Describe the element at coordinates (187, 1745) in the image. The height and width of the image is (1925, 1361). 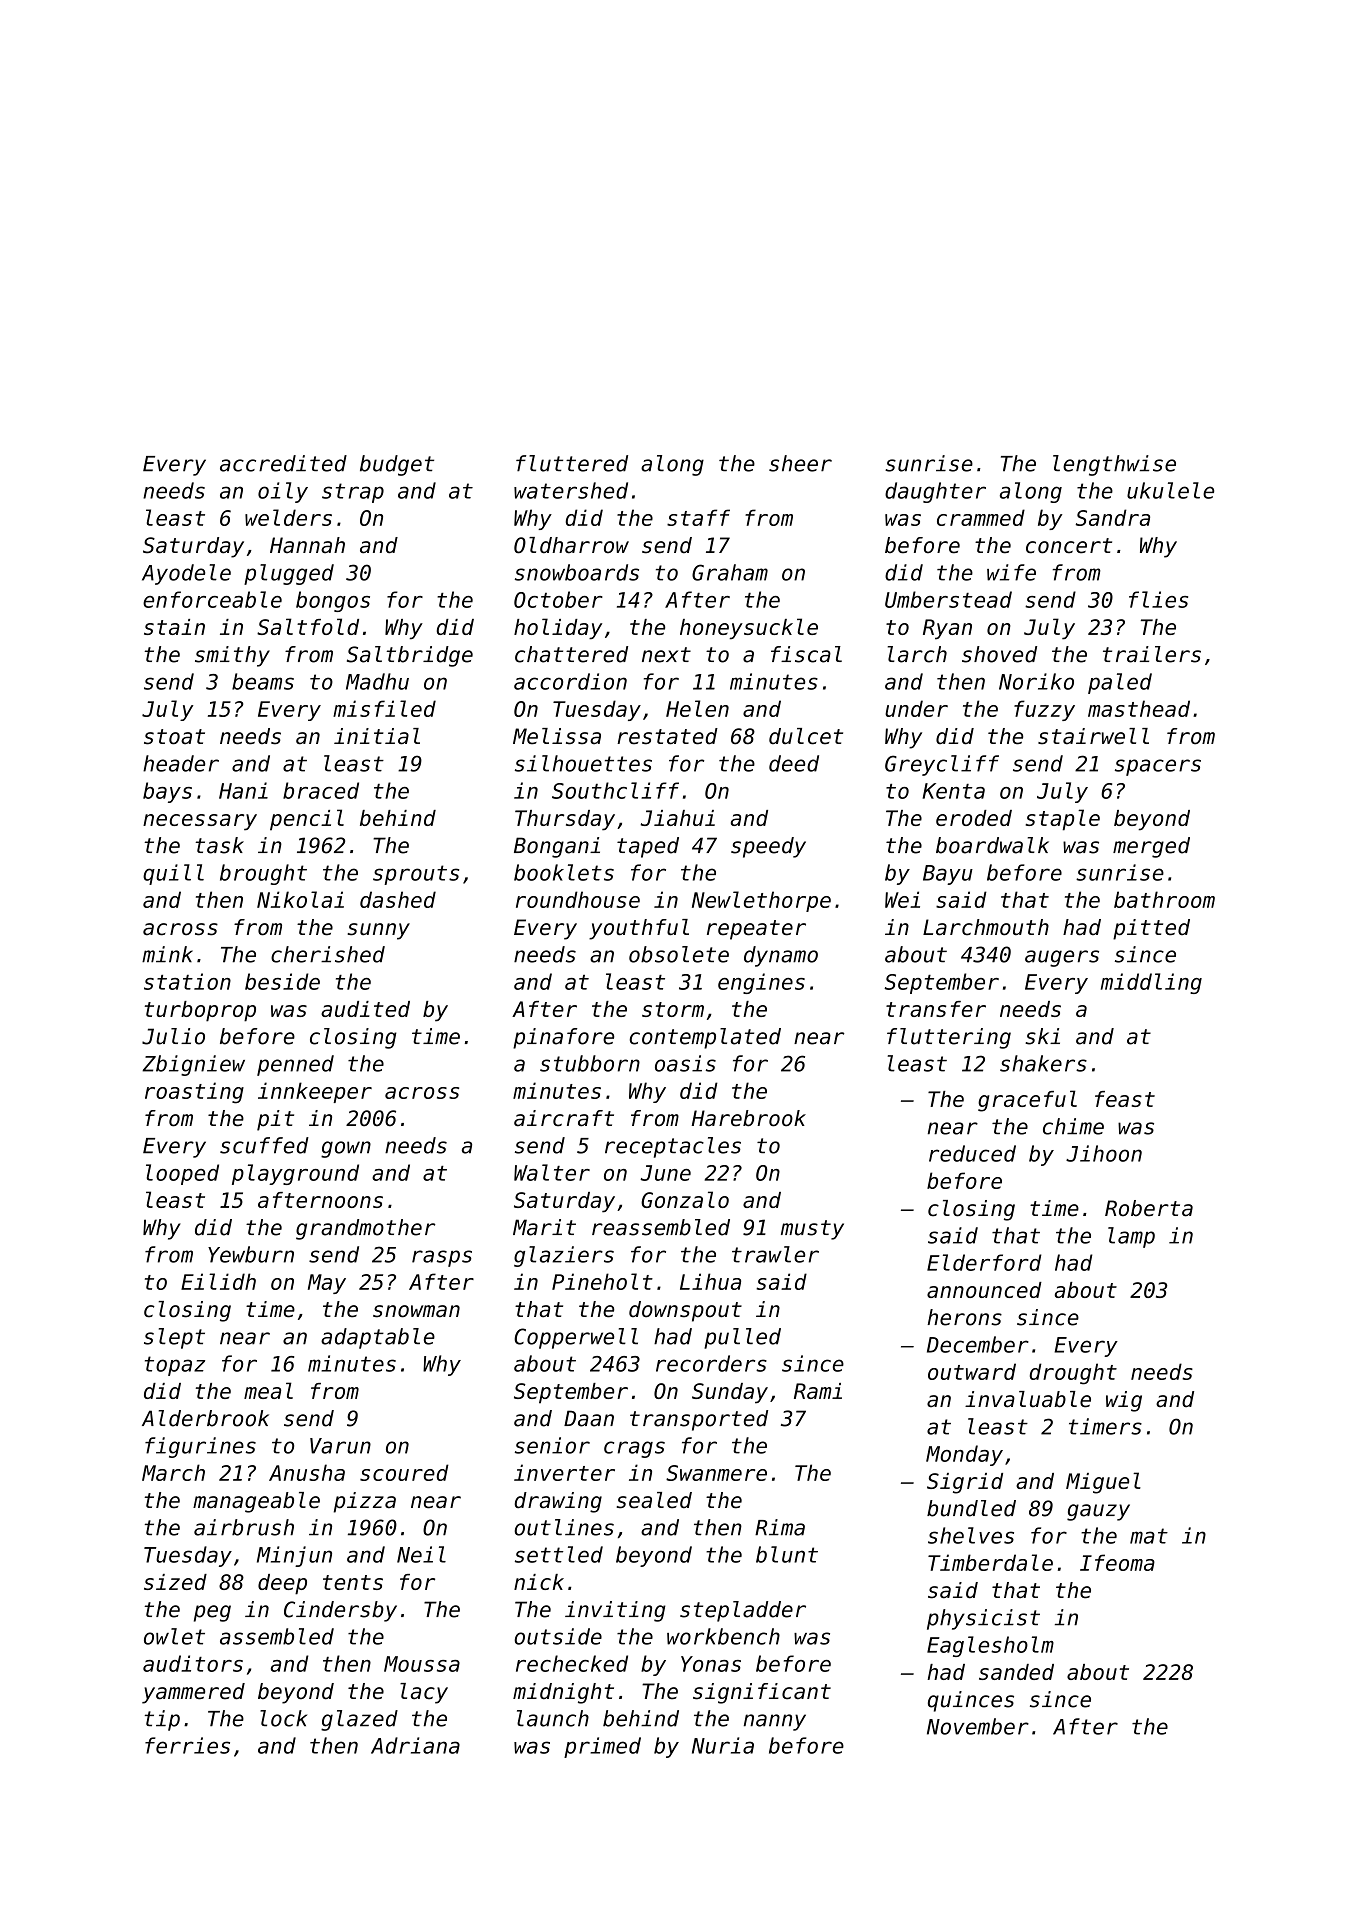
I see `ferries` at that location.
